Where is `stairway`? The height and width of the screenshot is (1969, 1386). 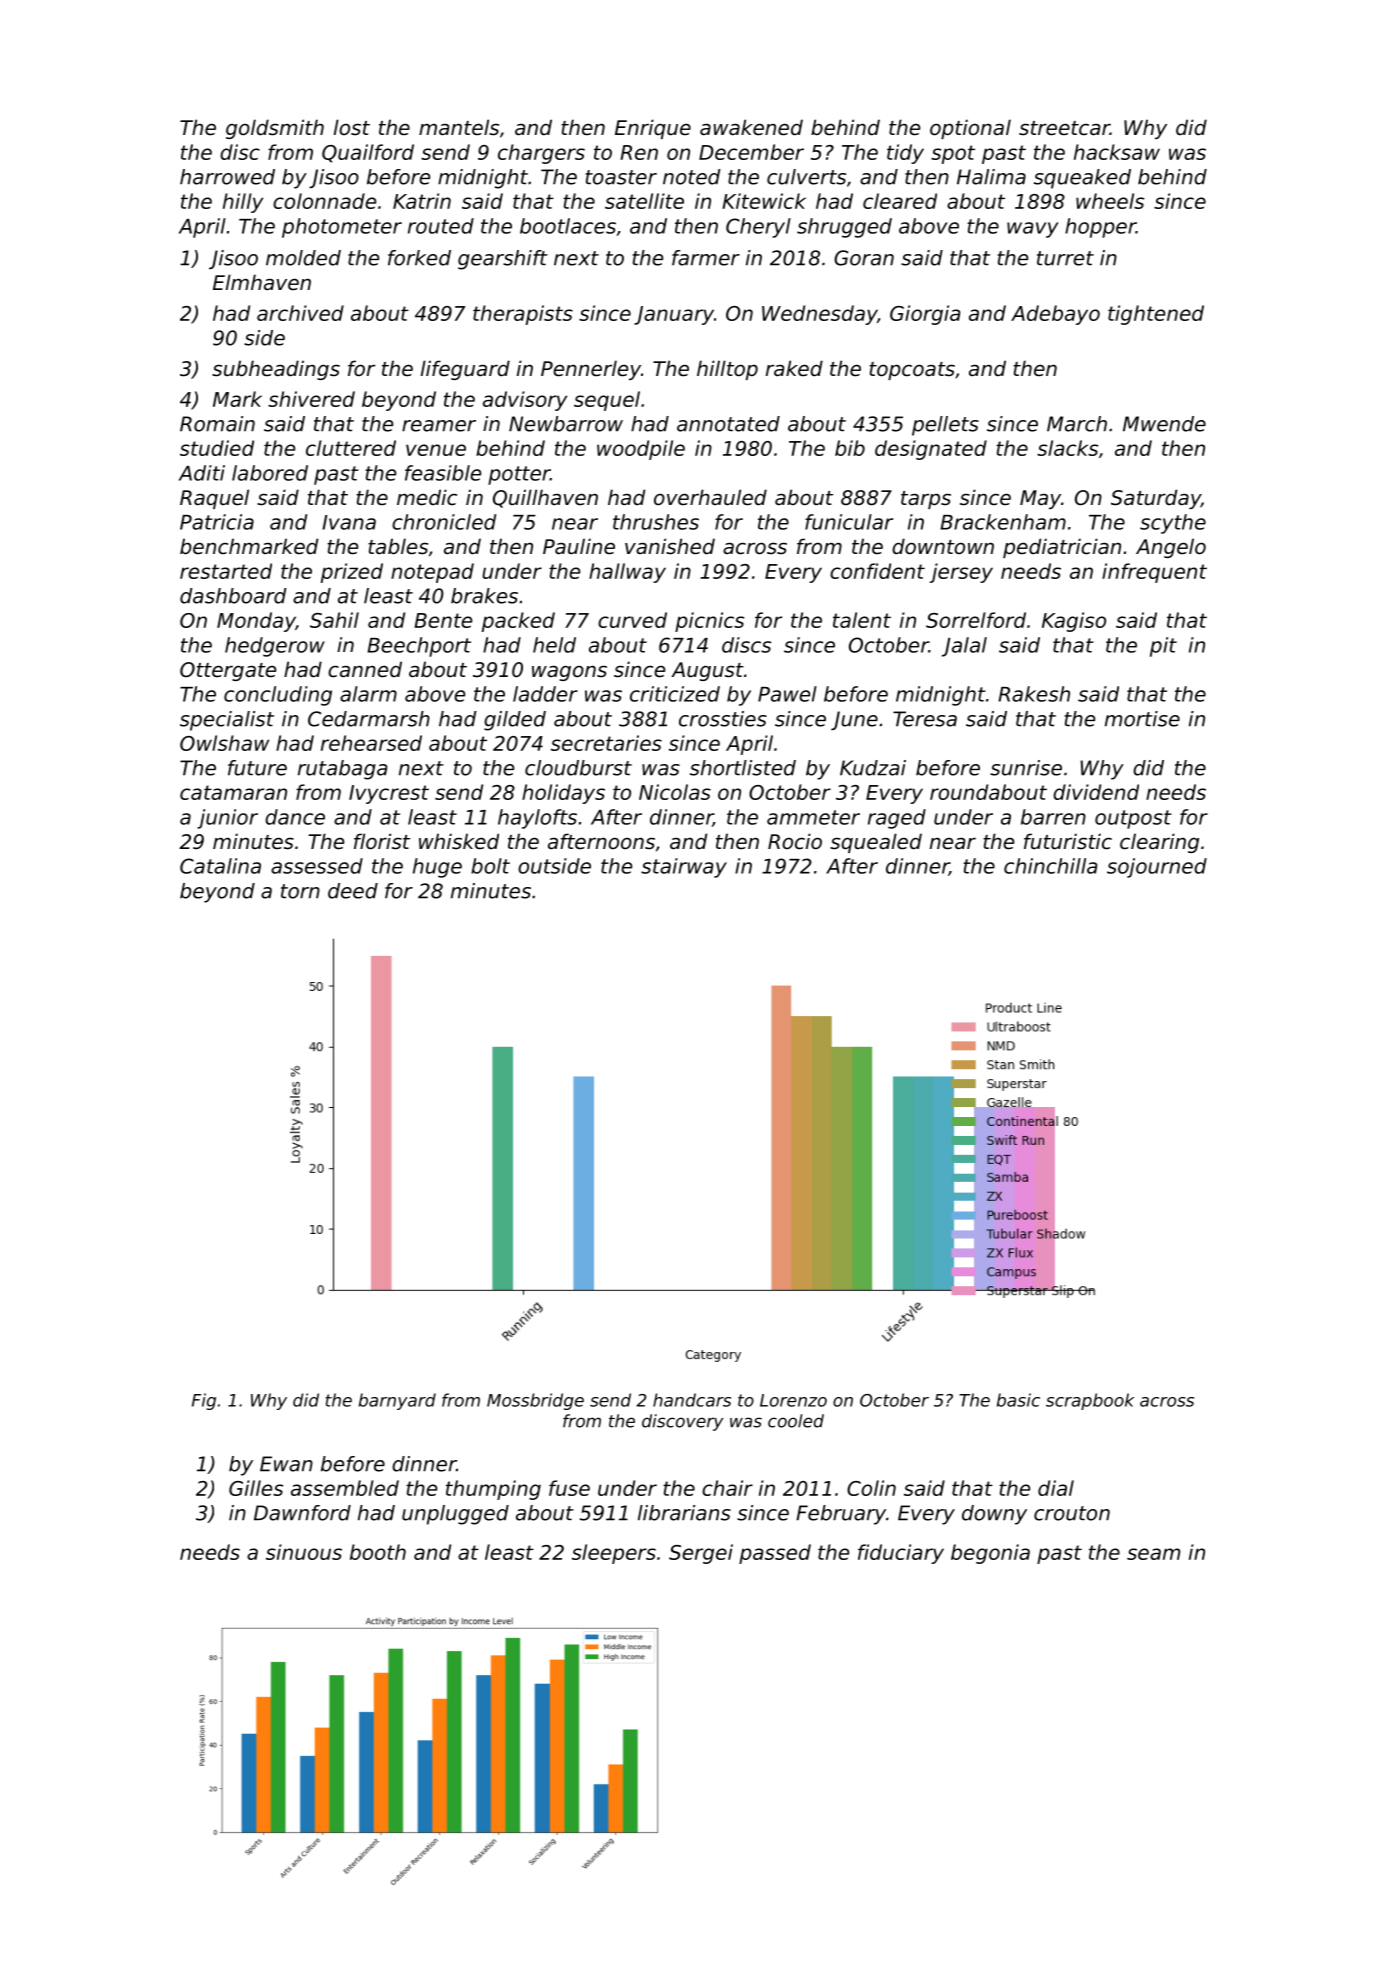
stairway is located at coordinates (684, 868).
